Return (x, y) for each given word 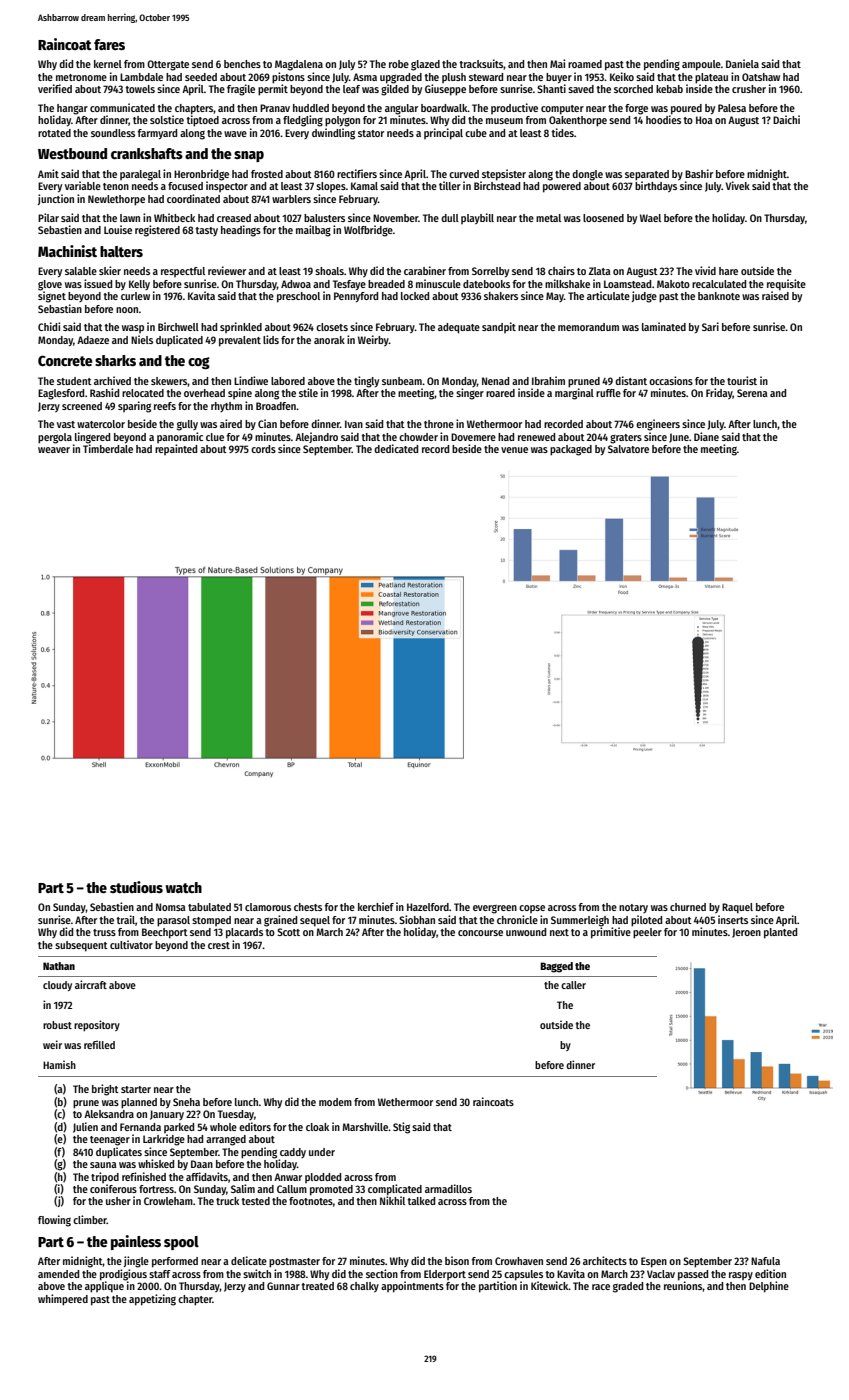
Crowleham (168, 1201)
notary (633, 908)
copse (532, 909)
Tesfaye (349, 285)
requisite (786, 284)
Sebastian (60, 308)
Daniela (742, 63)
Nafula (765, 1261)
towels (140, 89)
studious (136, 887)
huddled (311, 108)
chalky (364, 1287)
